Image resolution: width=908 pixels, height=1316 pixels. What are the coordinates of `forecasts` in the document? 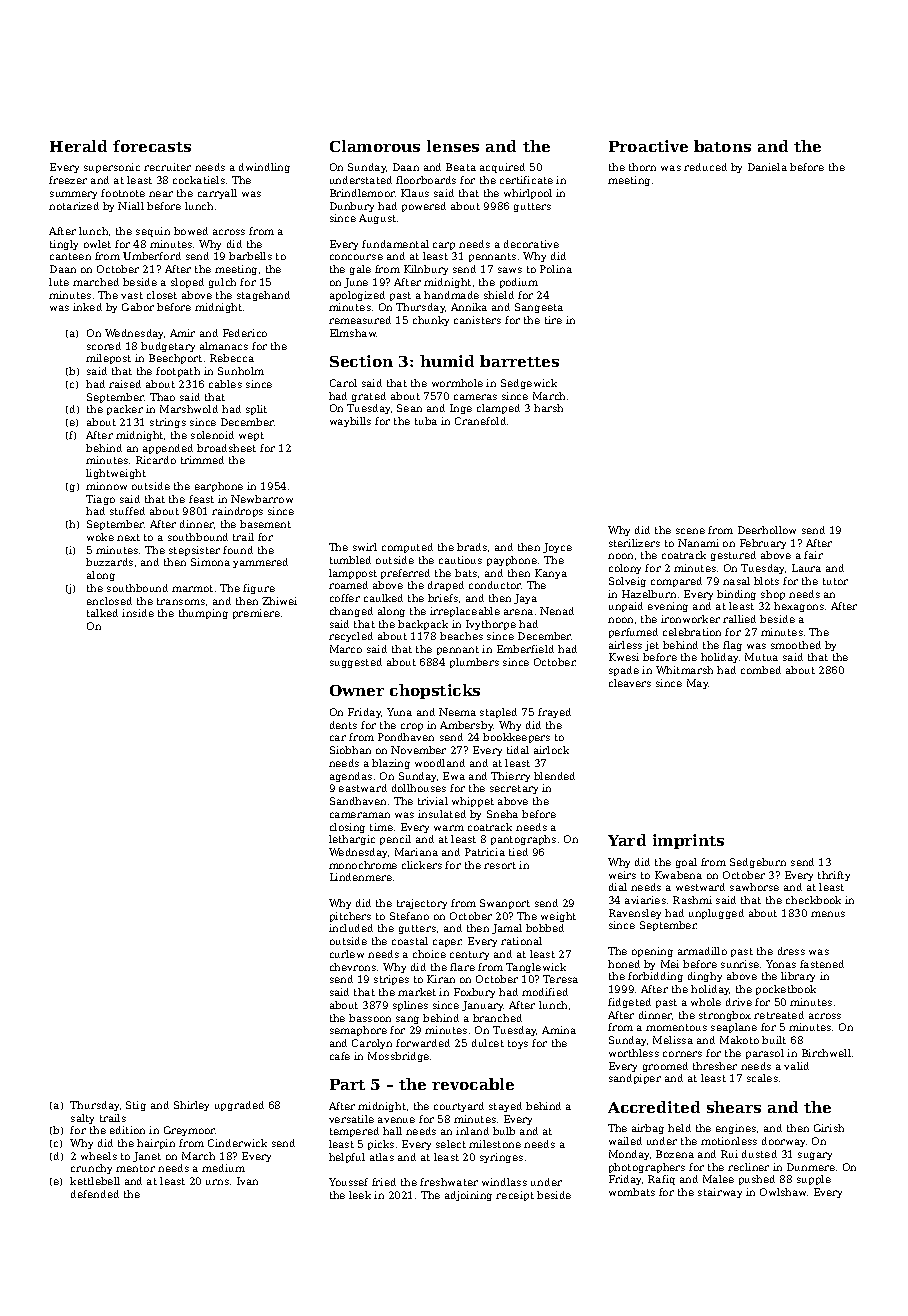 It's located at (152, 146).
